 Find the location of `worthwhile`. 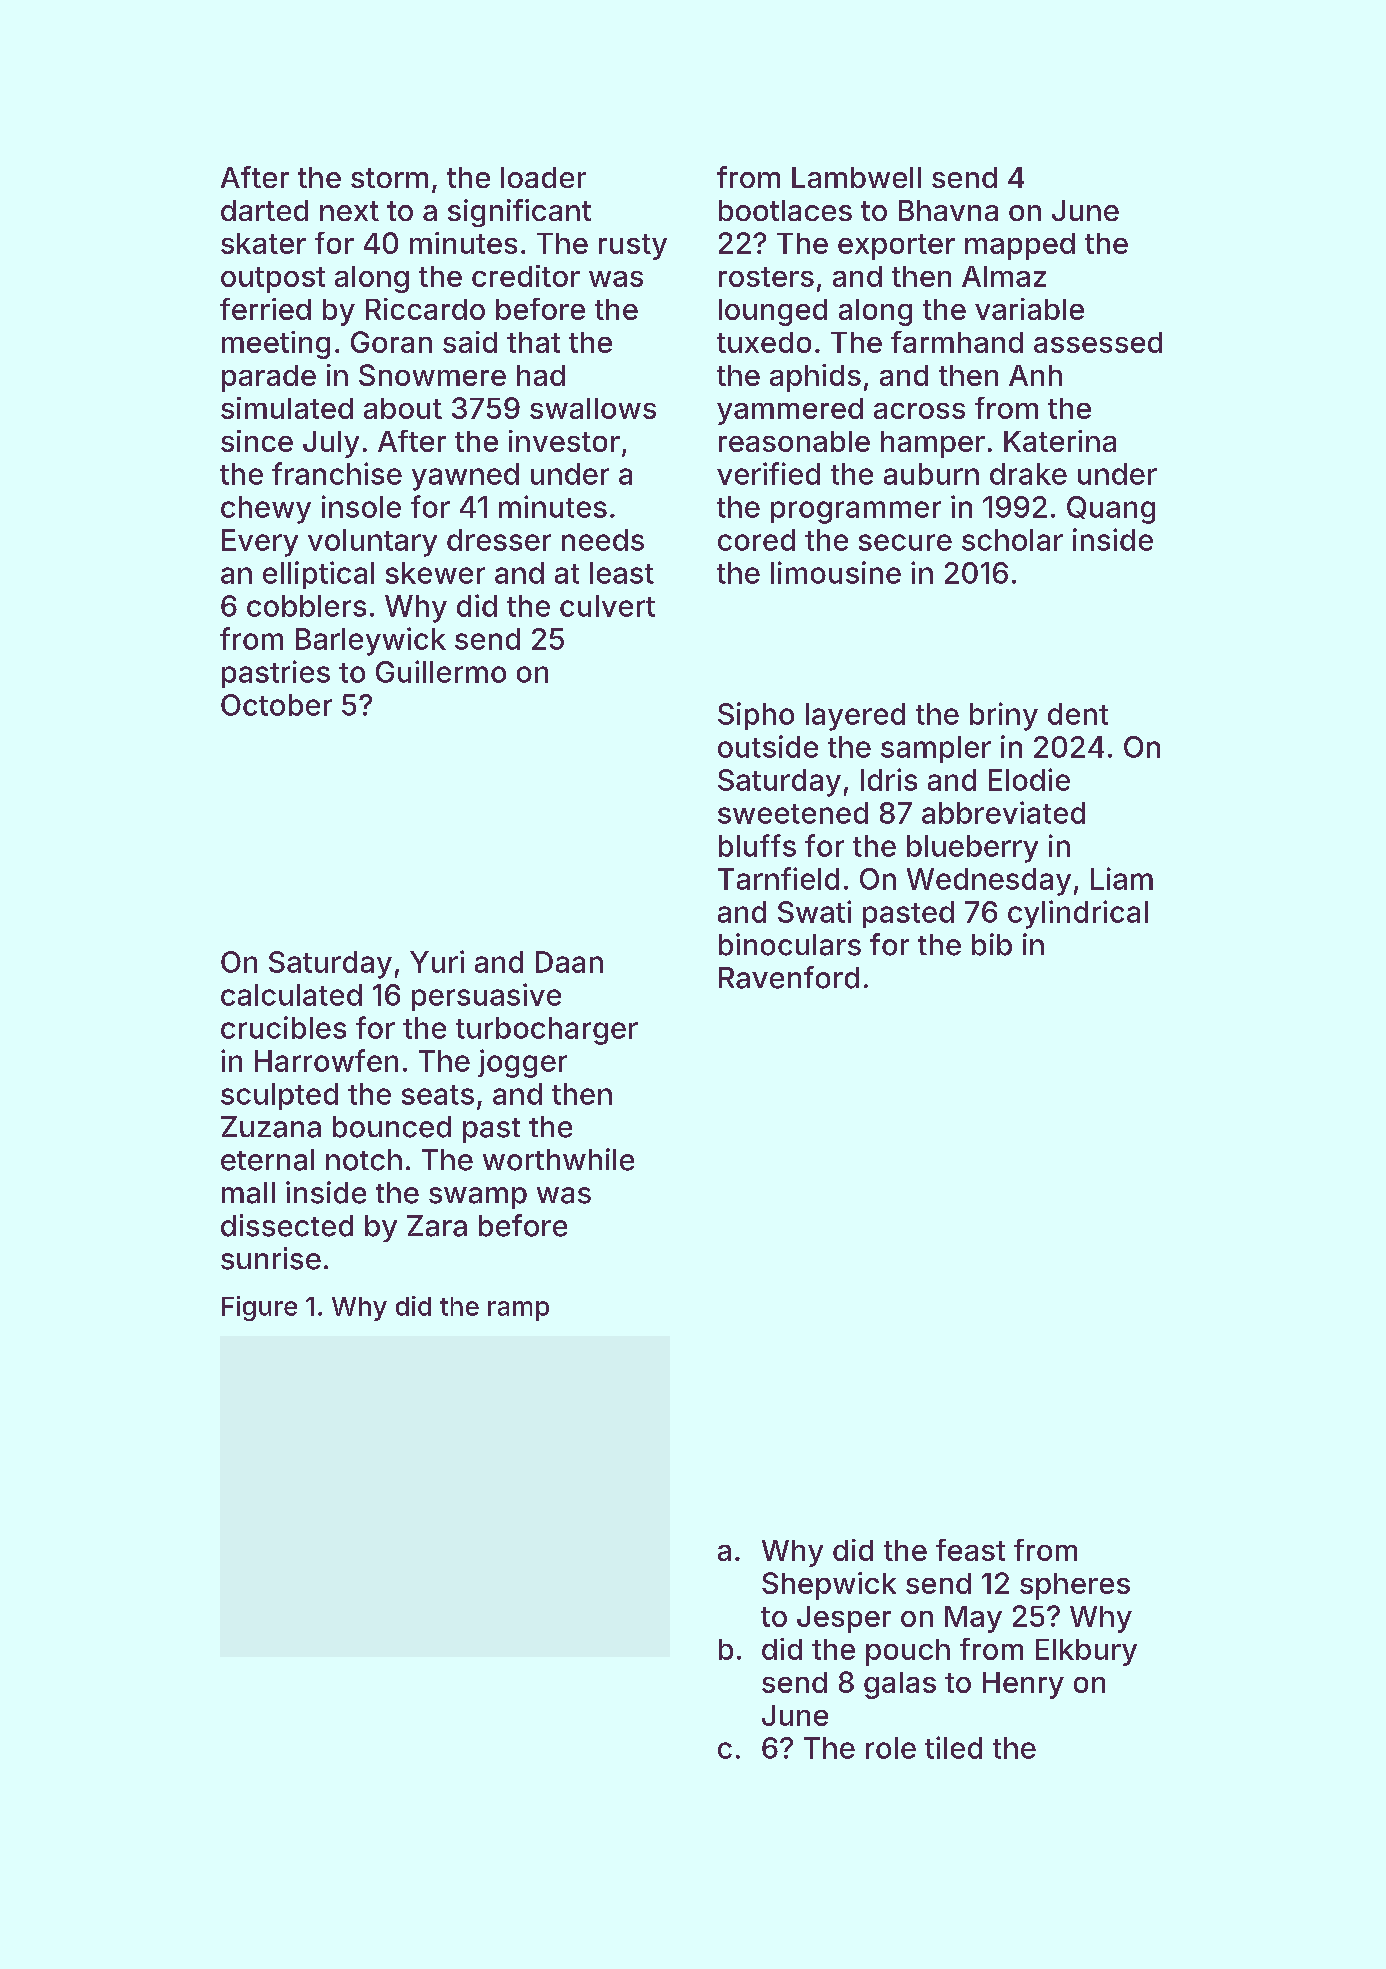

worthwhile is located at coordinates (558, 1159).
